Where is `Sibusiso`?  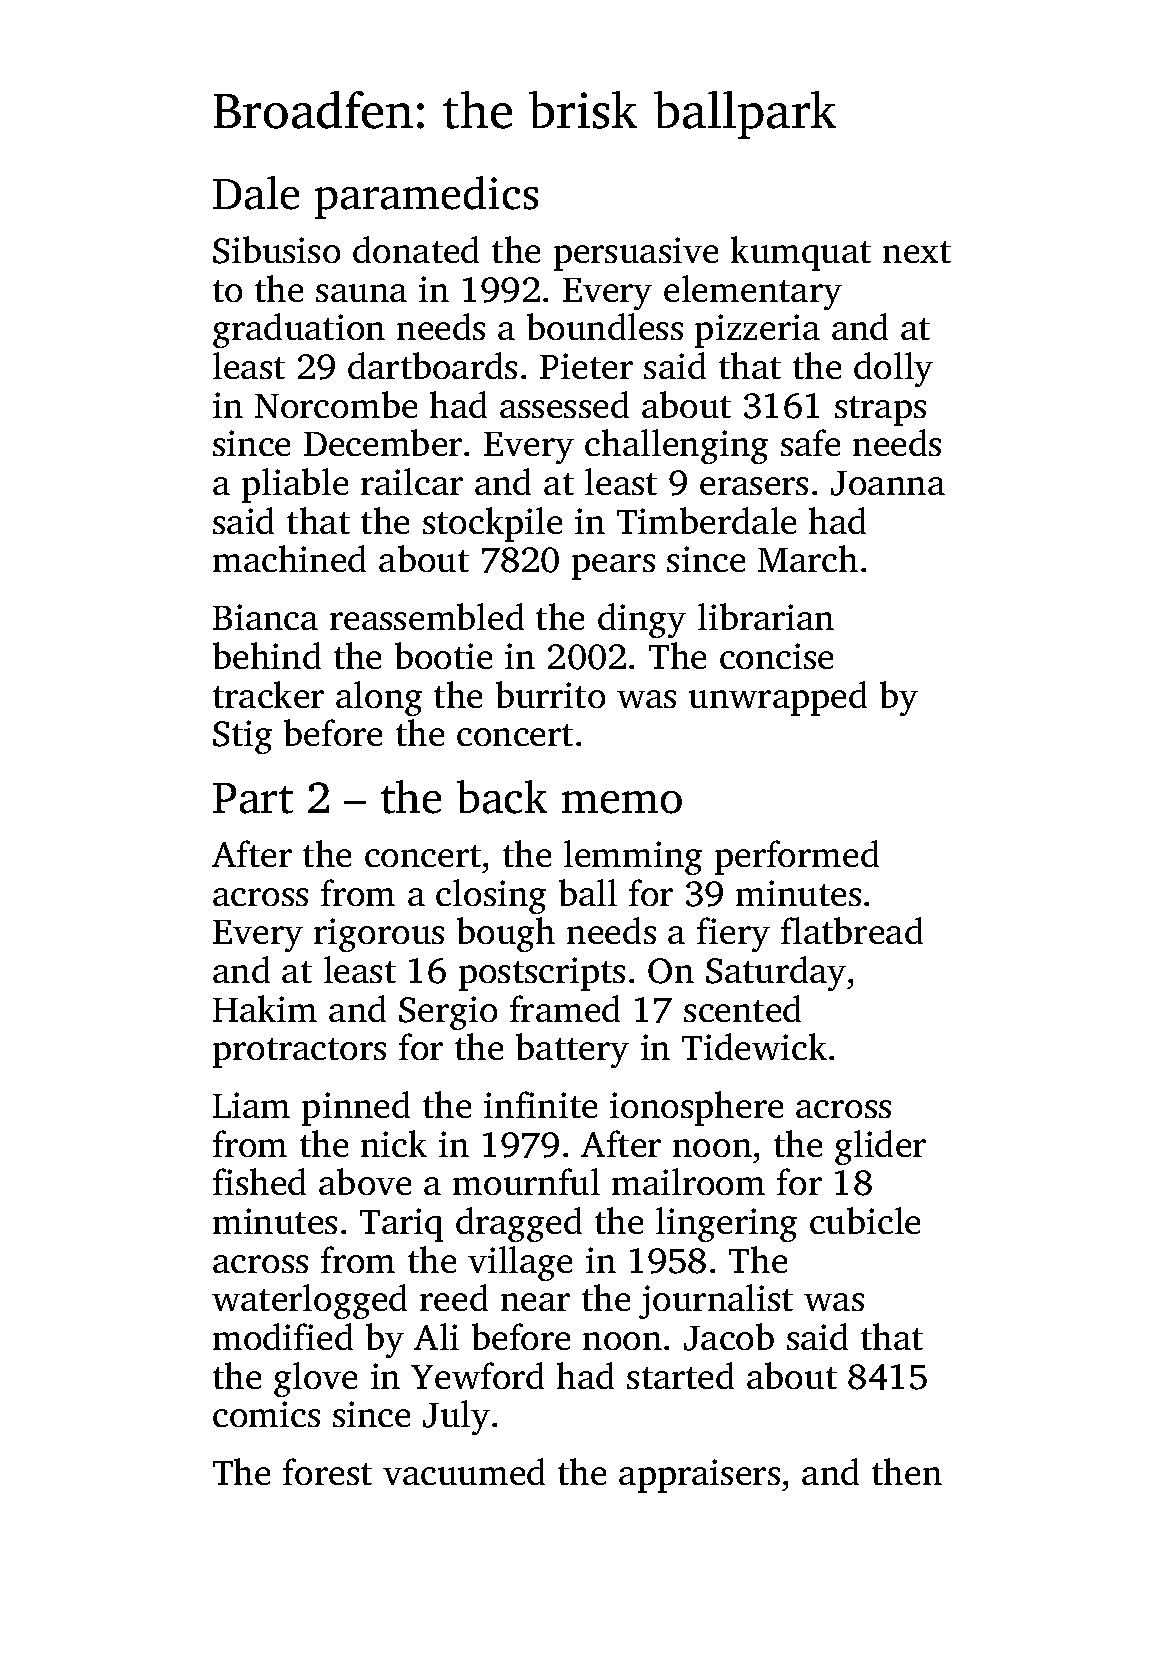 Sibusiso is located at coordinates (276, 250).
